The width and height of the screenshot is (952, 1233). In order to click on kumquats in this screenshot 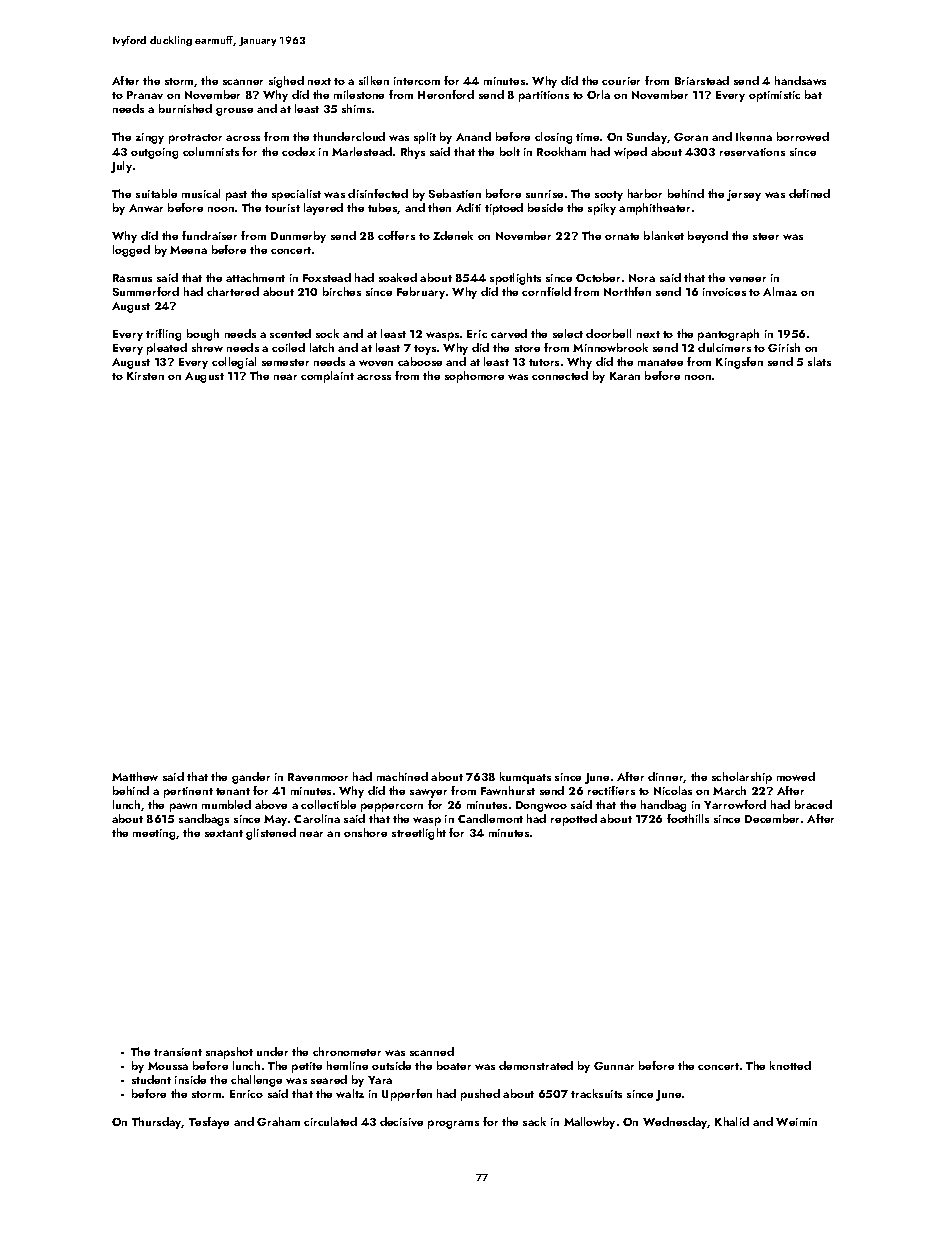, I will do `click(525, 778)`.
